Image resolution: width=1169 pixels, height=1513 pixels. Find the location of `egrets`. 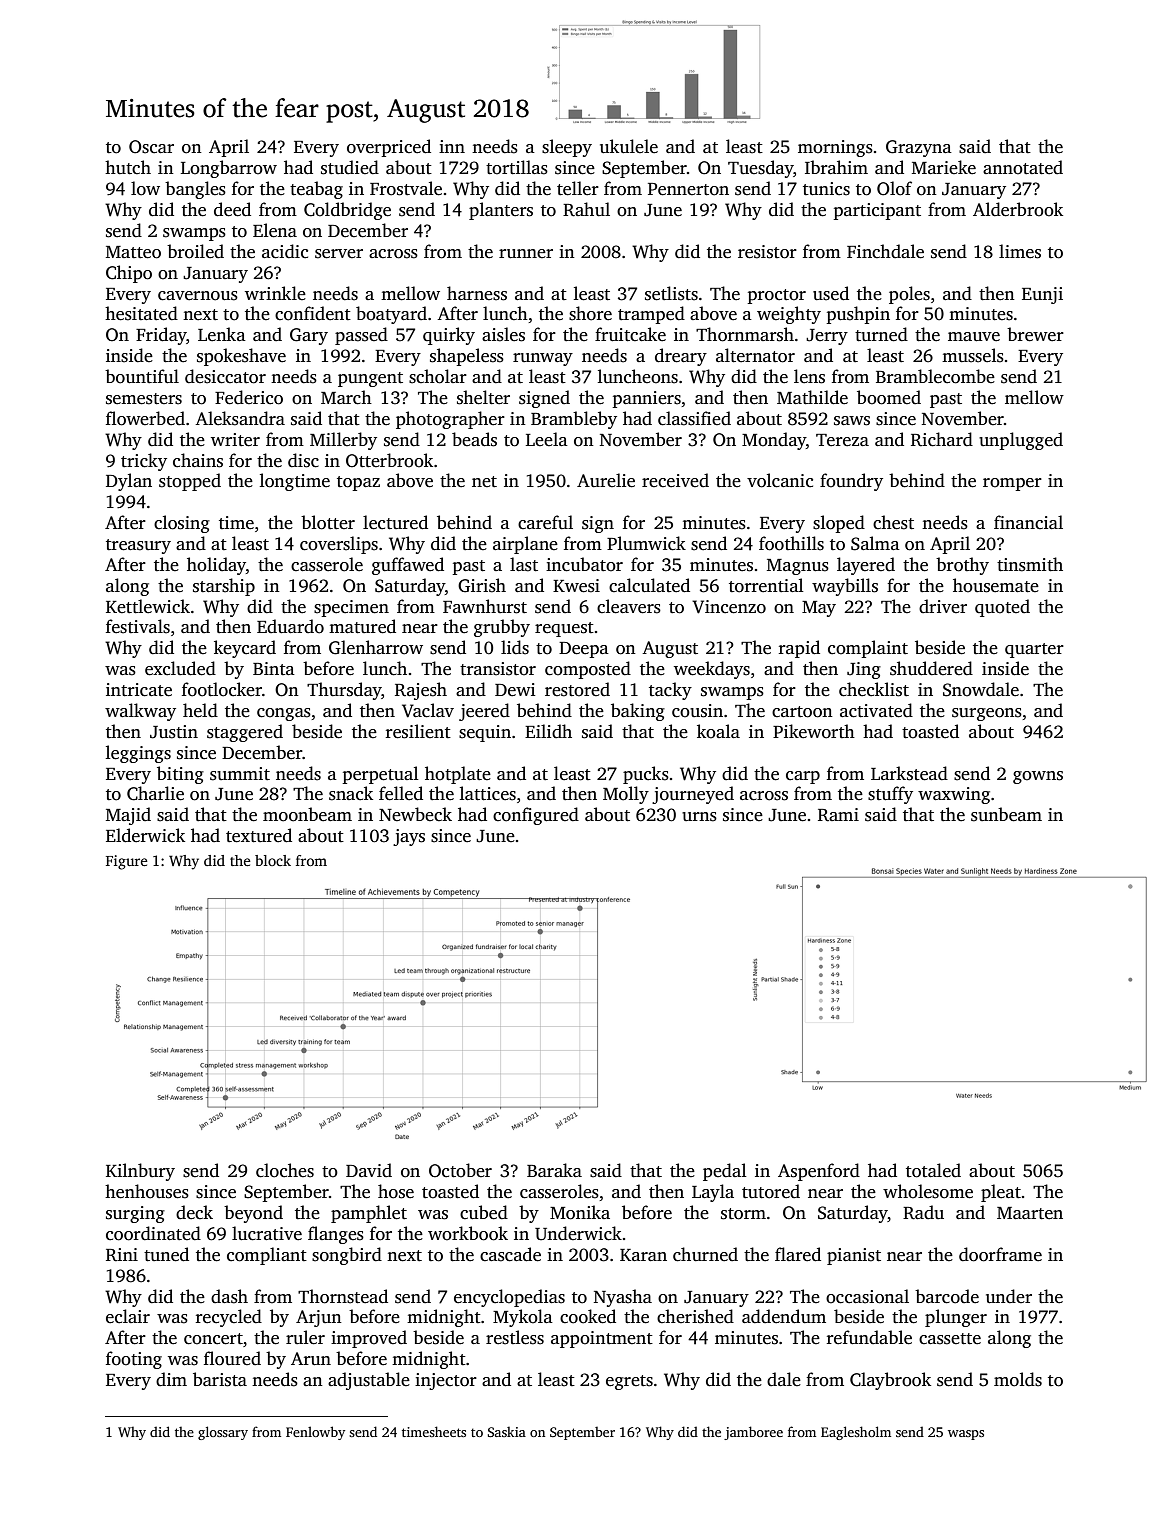

egrets is located at coordinates (629, 1382).
